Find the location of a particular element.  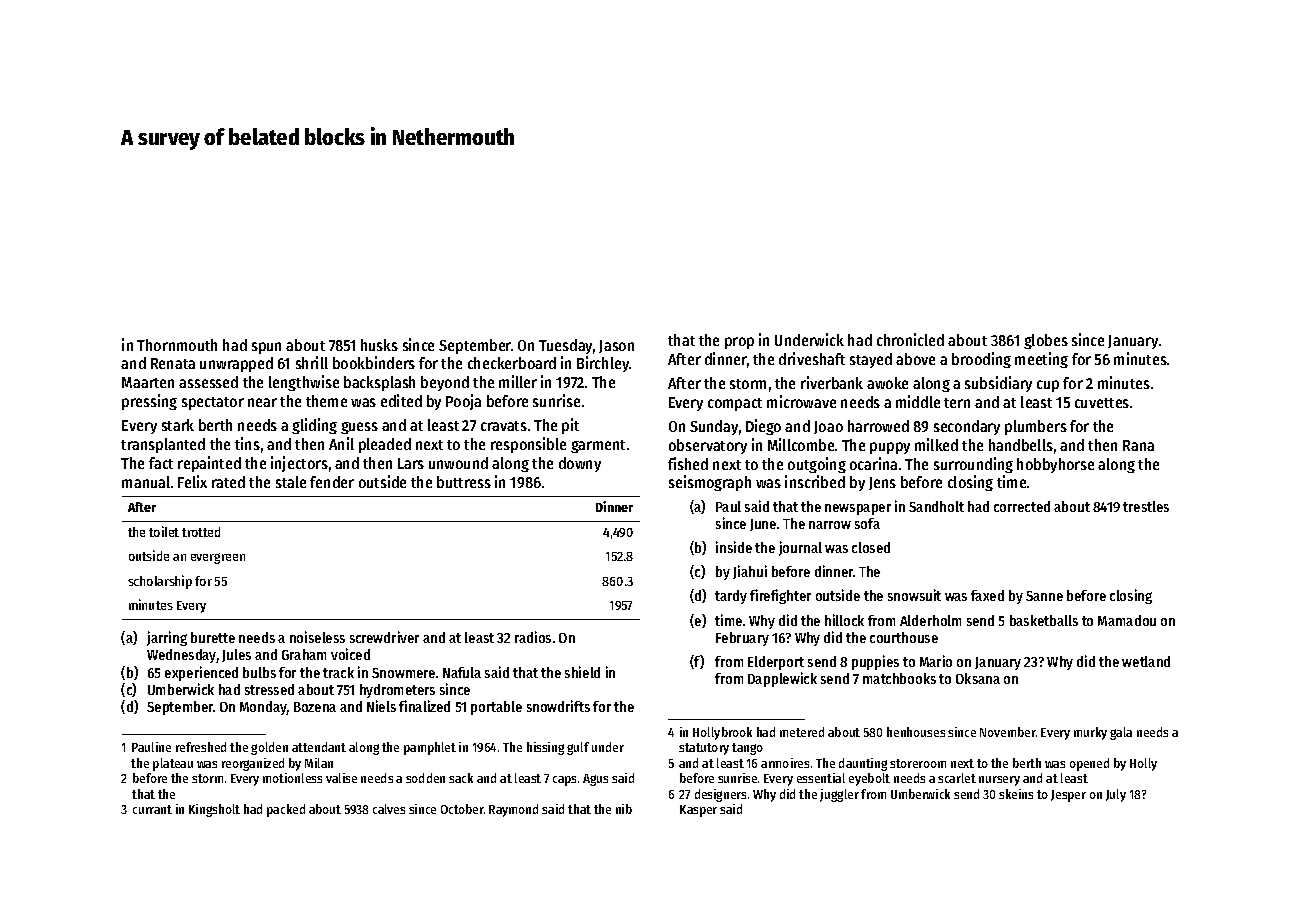

trotted is located at coordinates (201, 532).
